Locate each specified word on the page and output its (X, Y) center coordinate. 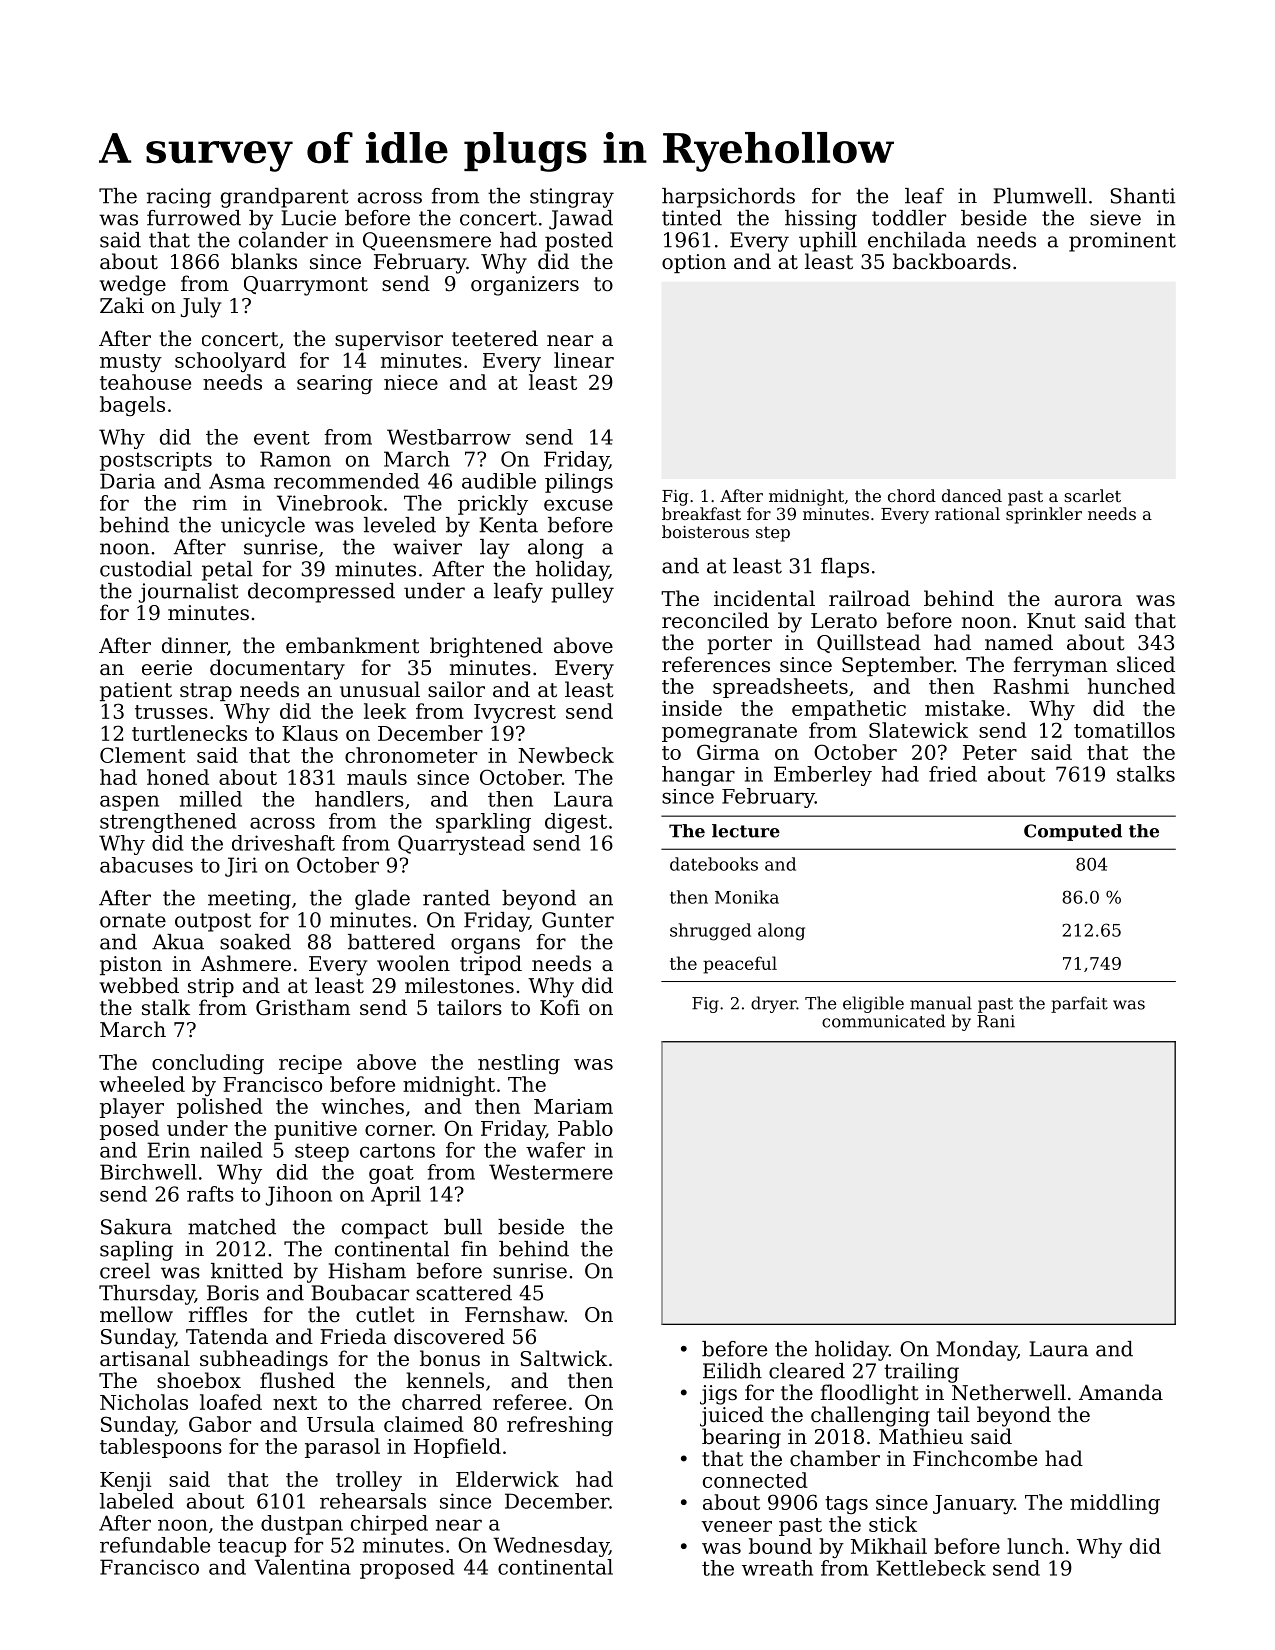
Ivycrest (515, 713)
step (773, 534)
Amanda (1121, 1392)
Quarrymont (306, 286)
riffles (218, 1314)
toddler (909, 218)
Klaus (310, 733)
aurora (1088, 601)
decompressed (321, 593)
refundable (155, 1545)
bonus (450, 1358)
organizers (525, 286)
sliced (1146, 664)
